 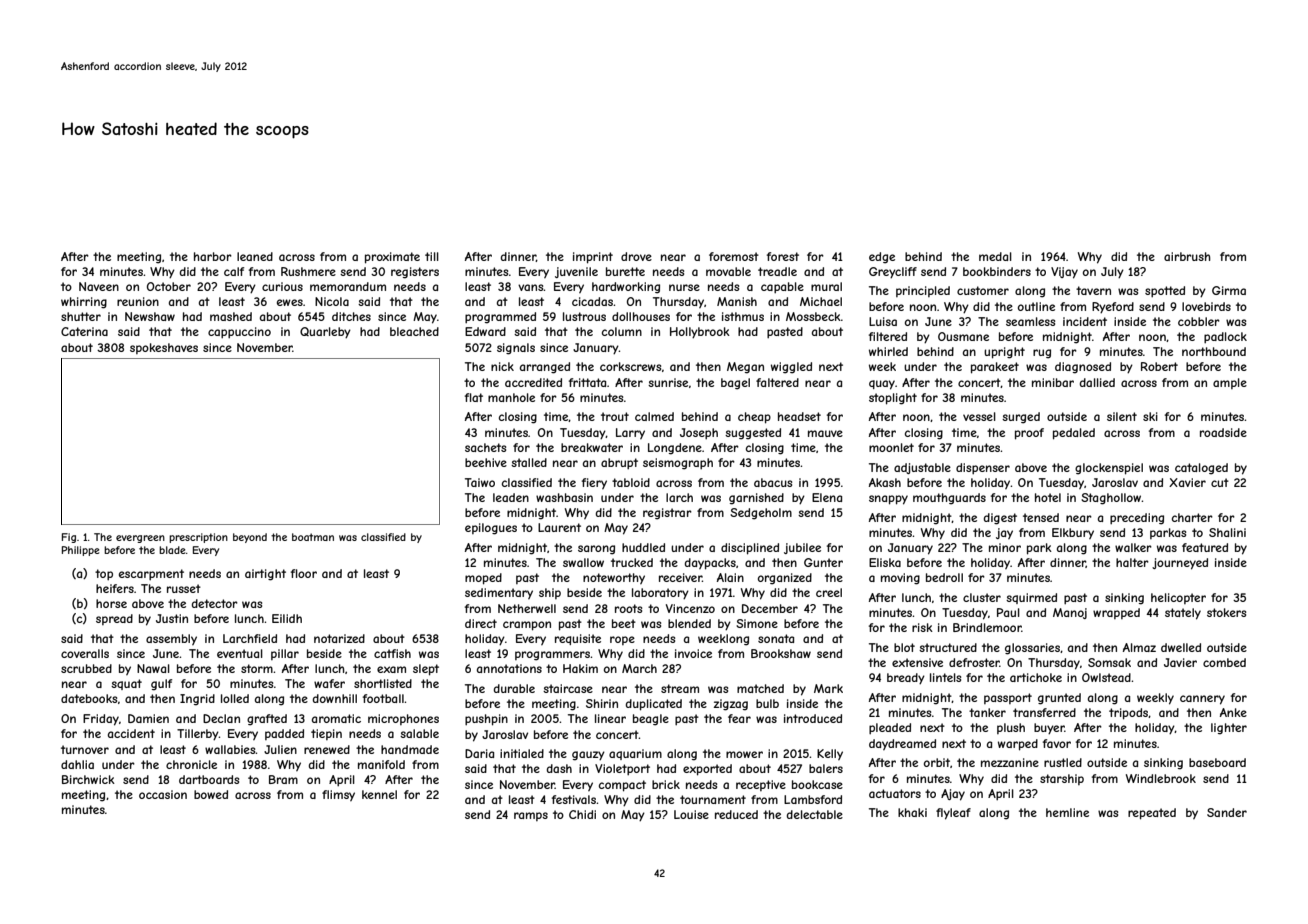 I want to click on Caterina, so click(x=84, y=331).
